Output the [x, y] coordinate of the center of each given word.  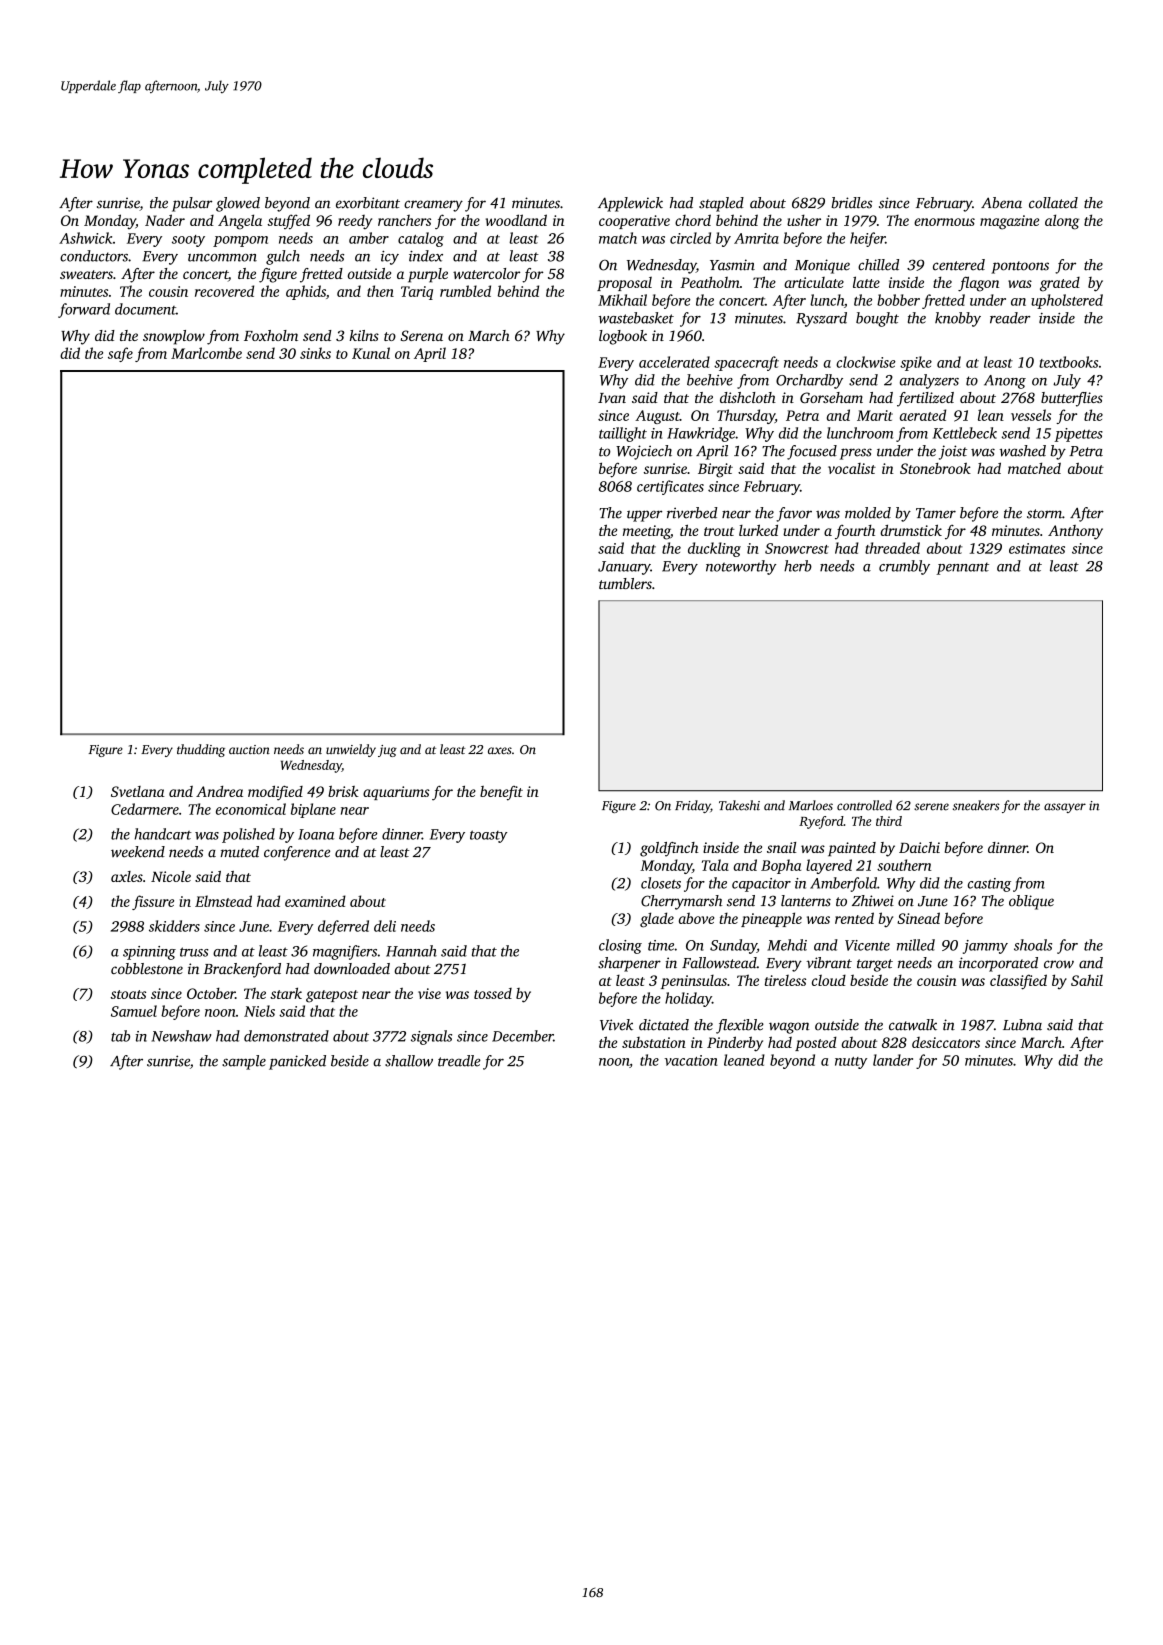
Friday [692, 806]
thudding [201, 750]
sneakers [976, 805]
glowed [238, 204]
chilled [878, 265]
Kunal [371, 353]
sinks [315, 353]
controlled [864, 805]
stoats [128, 994]
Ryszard [821, 319]
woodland [516, 220]
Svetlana [138, 791]
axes [500, 750]
